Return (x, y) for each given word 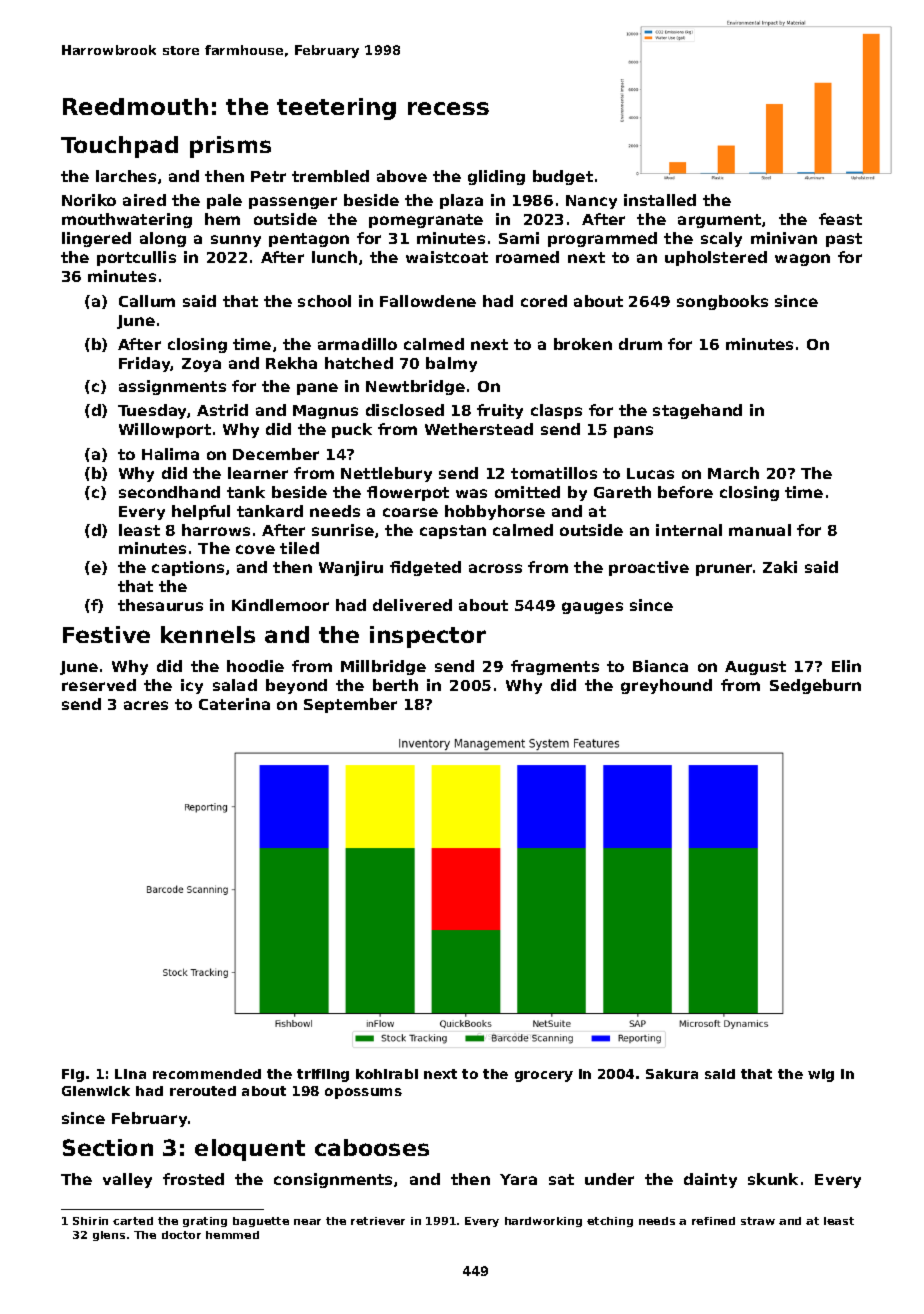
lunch (334, 257)
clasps (556, 411)
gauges (592, 608)
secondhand (169, 492)
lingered (96, 239)
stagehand (697, 411)
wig (821, 1075)
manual (760, 530)
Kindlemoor (280, 605)
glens (109, 1236)
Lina (130, 1074)
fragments (555, 667)
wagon (802, 260)
